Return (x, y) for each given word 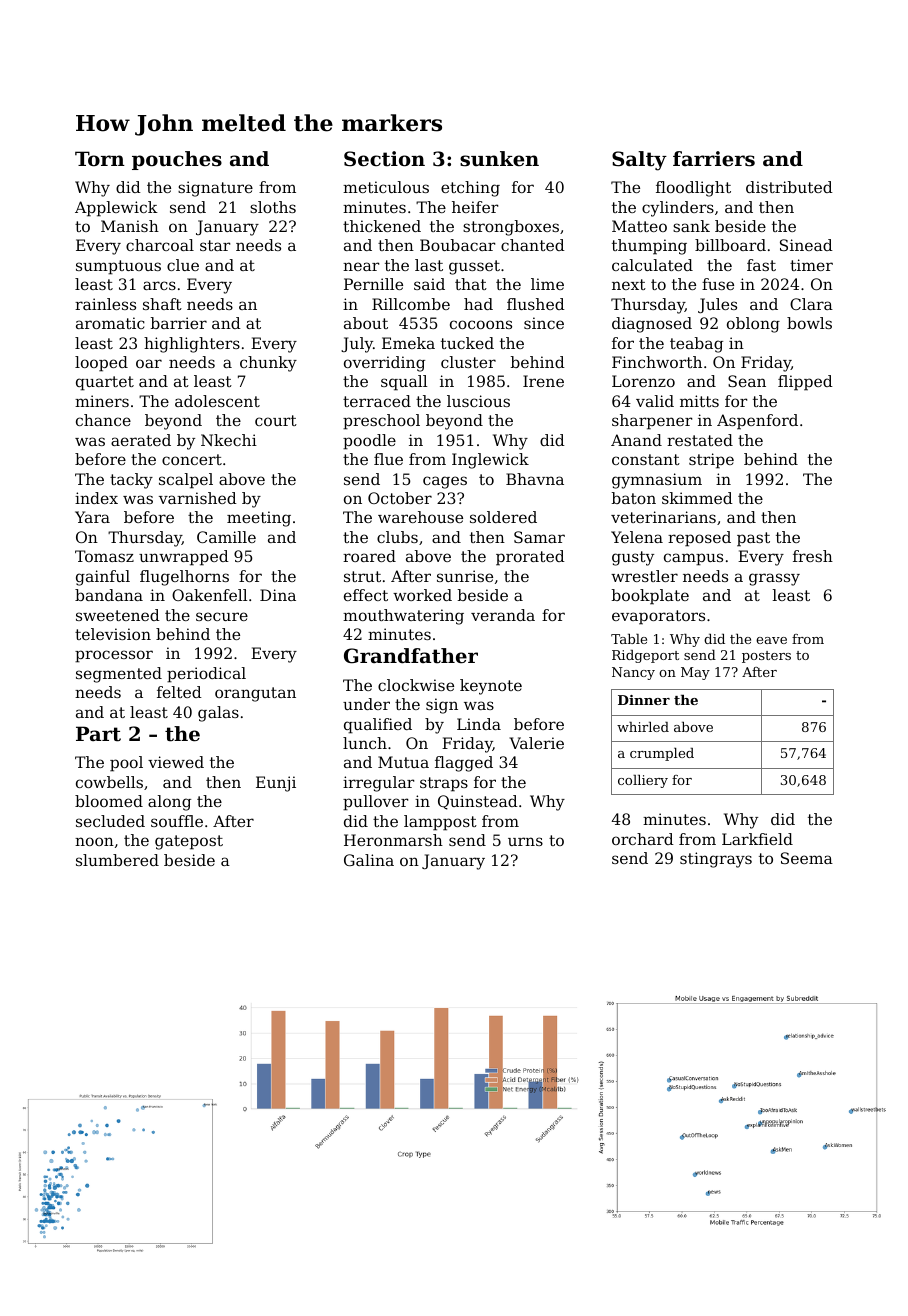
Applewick (116, 209)
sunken (499, 159)
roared (369, 556)
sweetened (118, 615)
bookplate (650, 597)
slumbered (117, 860)
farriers (714, 159)
